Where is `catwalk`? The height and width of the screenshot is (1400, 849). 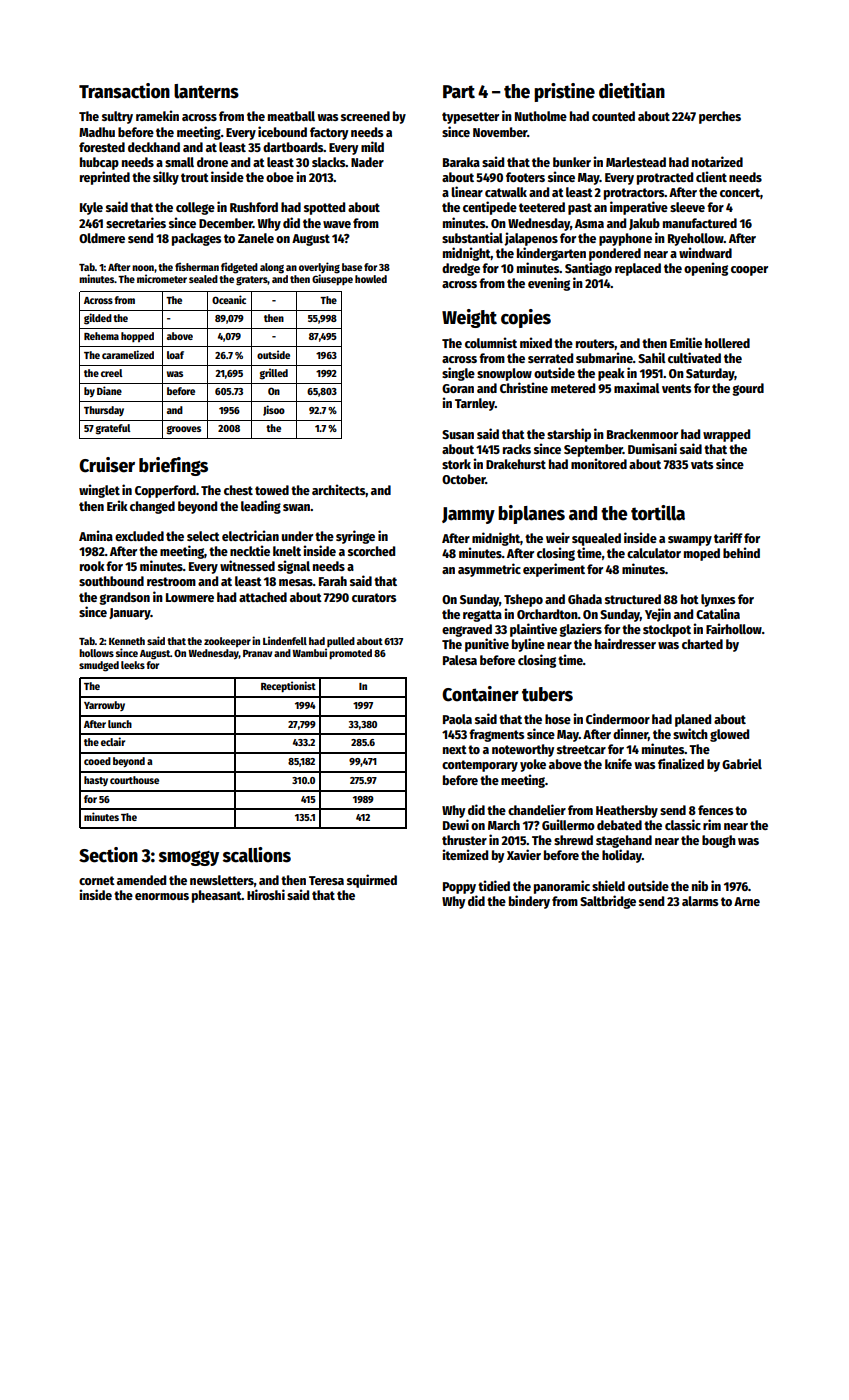
catwalk is located at coordinates (506, 192).
